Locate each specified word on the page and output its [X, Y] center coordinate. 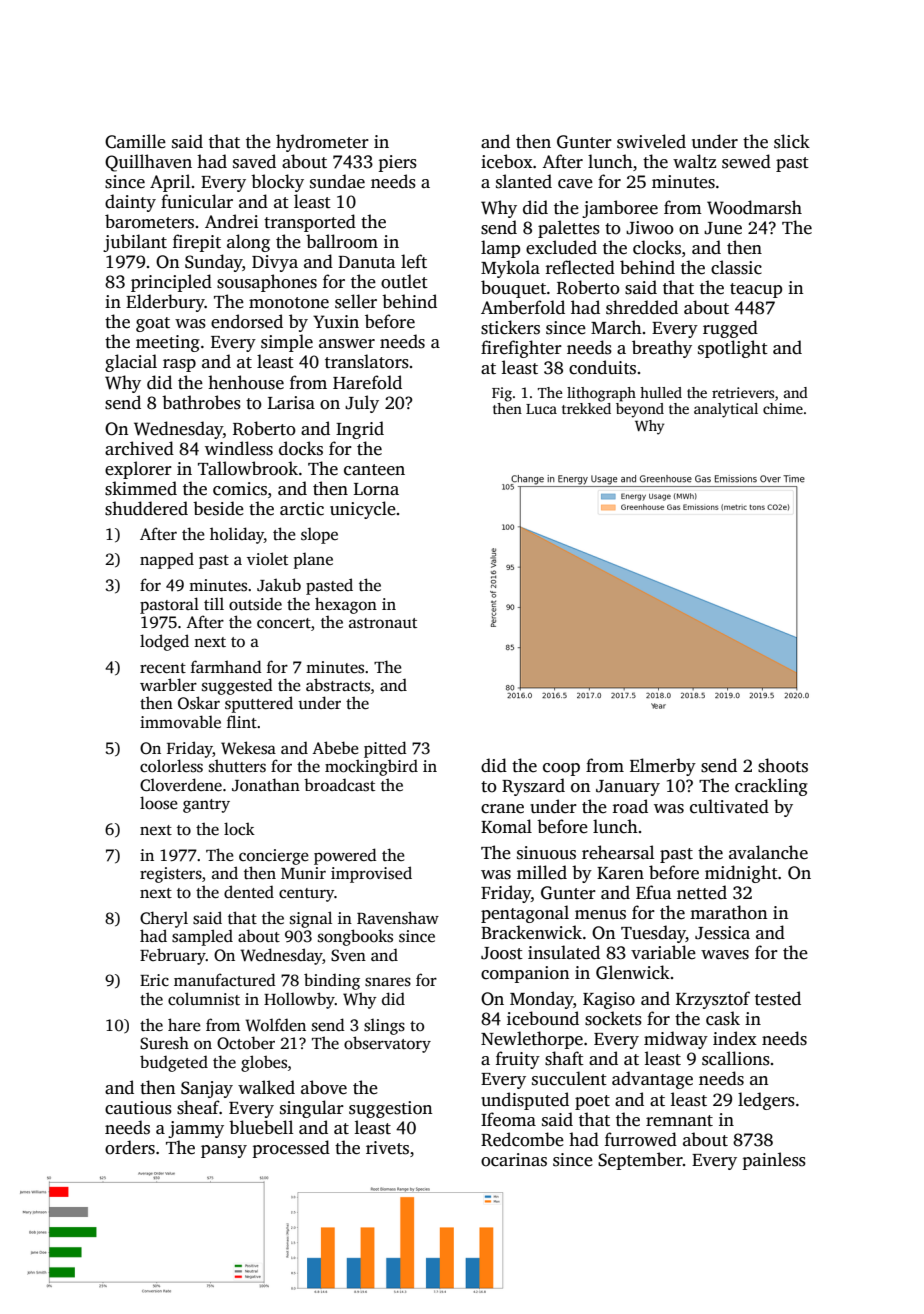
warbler [168, 685]
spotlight [733, 349]
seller [356, 301]
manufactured [225, 980]
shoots [783, 765]
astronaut [383, 623]
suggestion [390, 1109]
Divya [275, 263]
